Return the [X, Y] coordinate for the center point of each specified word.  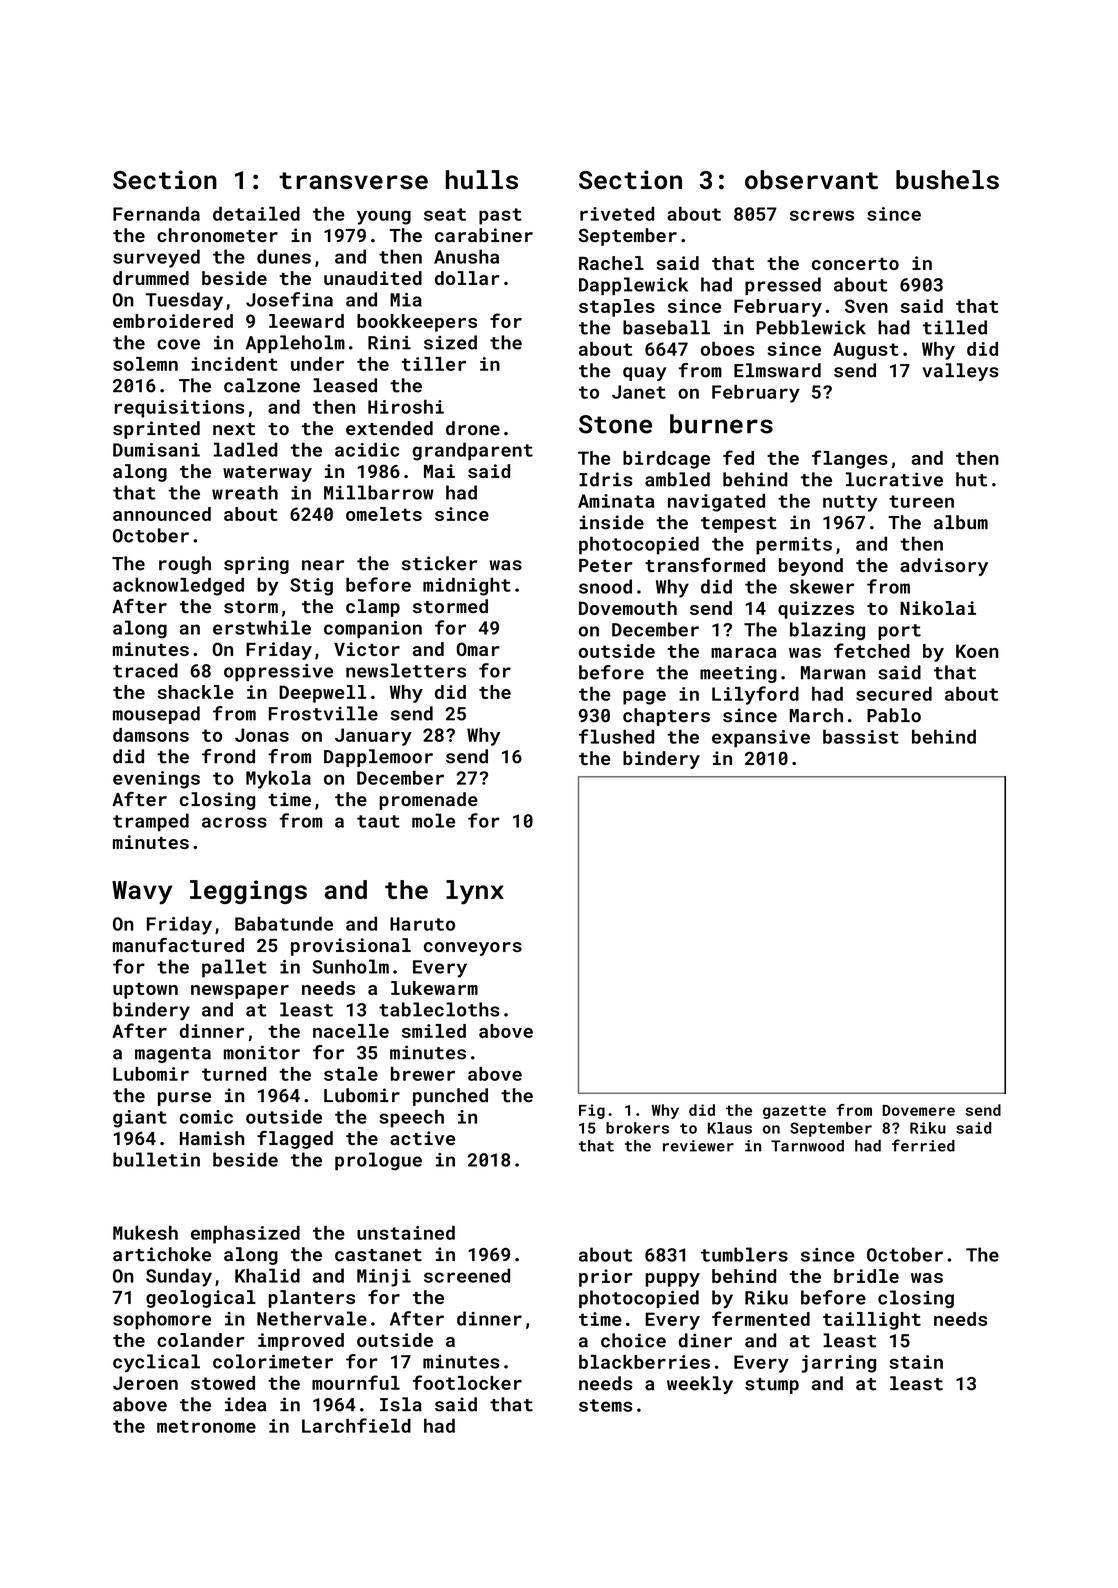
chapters [666, 717]
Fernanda [156, 213]
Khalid [267, 1275]
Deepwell [323, 694]
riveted [617, 213]
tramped [151, 822]
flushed [616, 736]
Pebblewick [811, 327]
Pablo [894, 715]
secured [894, 694]
